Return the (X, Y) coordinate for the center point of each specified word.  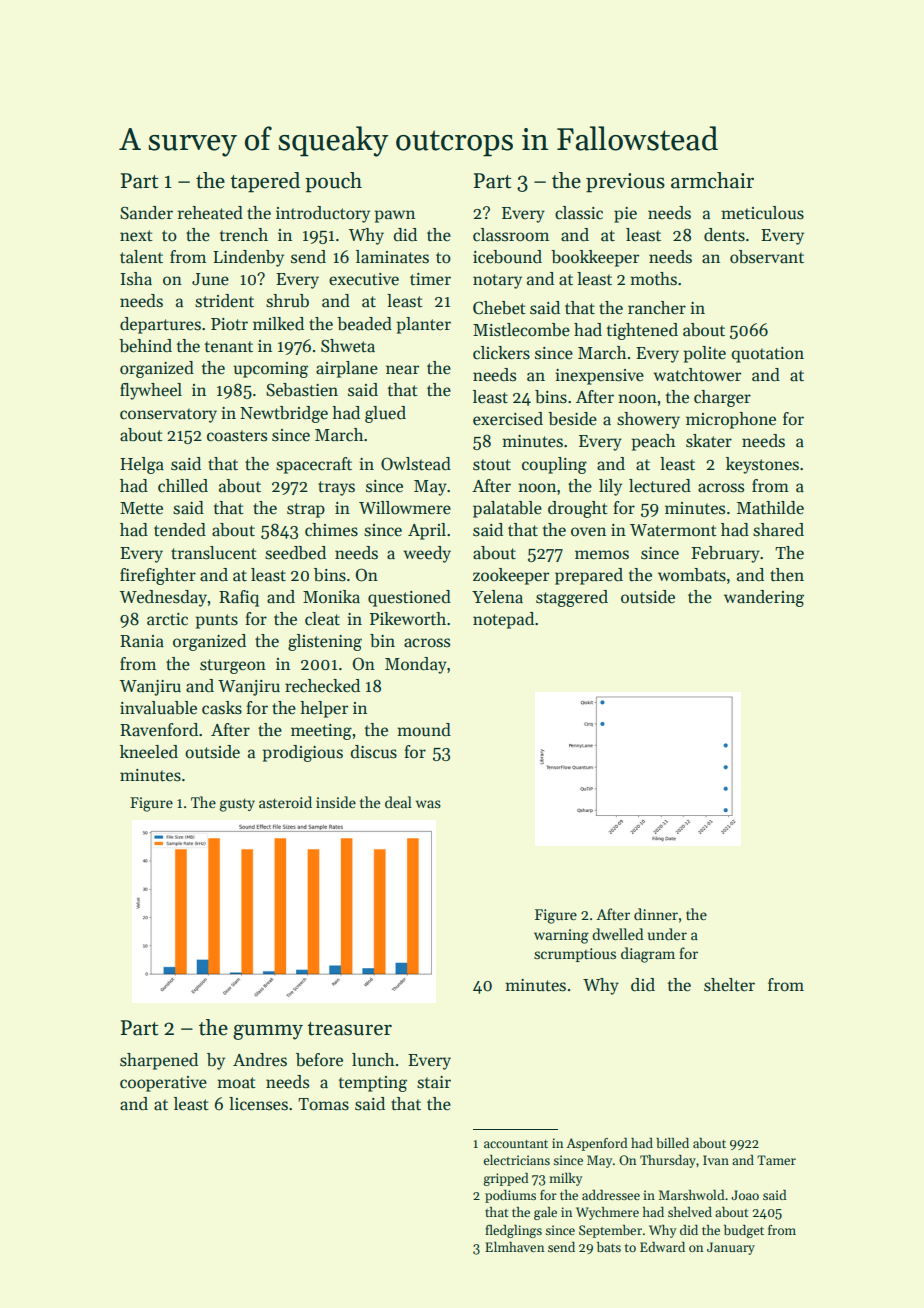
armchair (712, 180)
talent (141, 257)
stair (434, 1082)
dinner (656, 914)
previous (625, 183)
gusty (237, 805)
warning (561, 936)
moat (236, 1083)
